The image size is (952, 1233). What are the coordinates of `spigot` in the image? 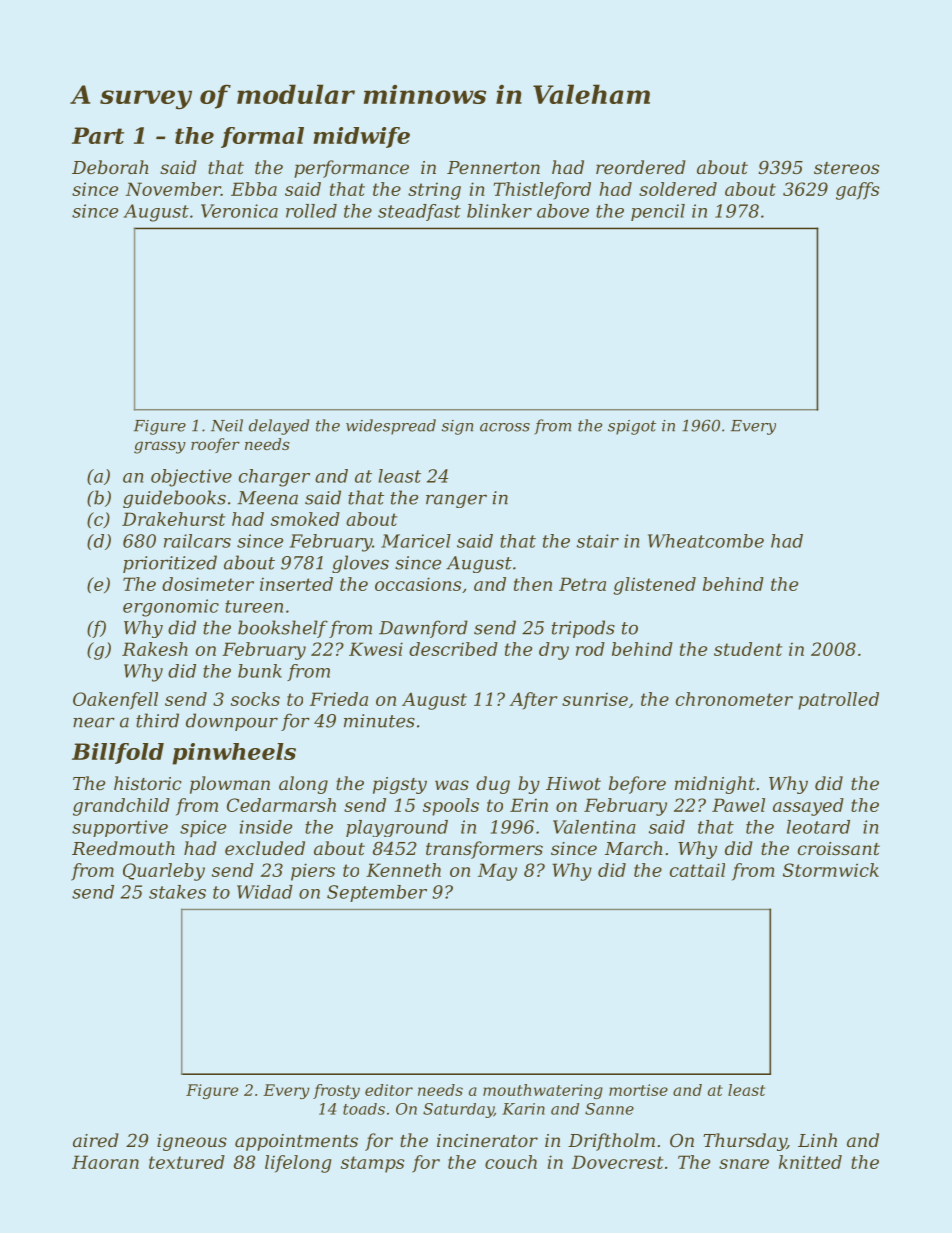 It's located at (632, 427).
